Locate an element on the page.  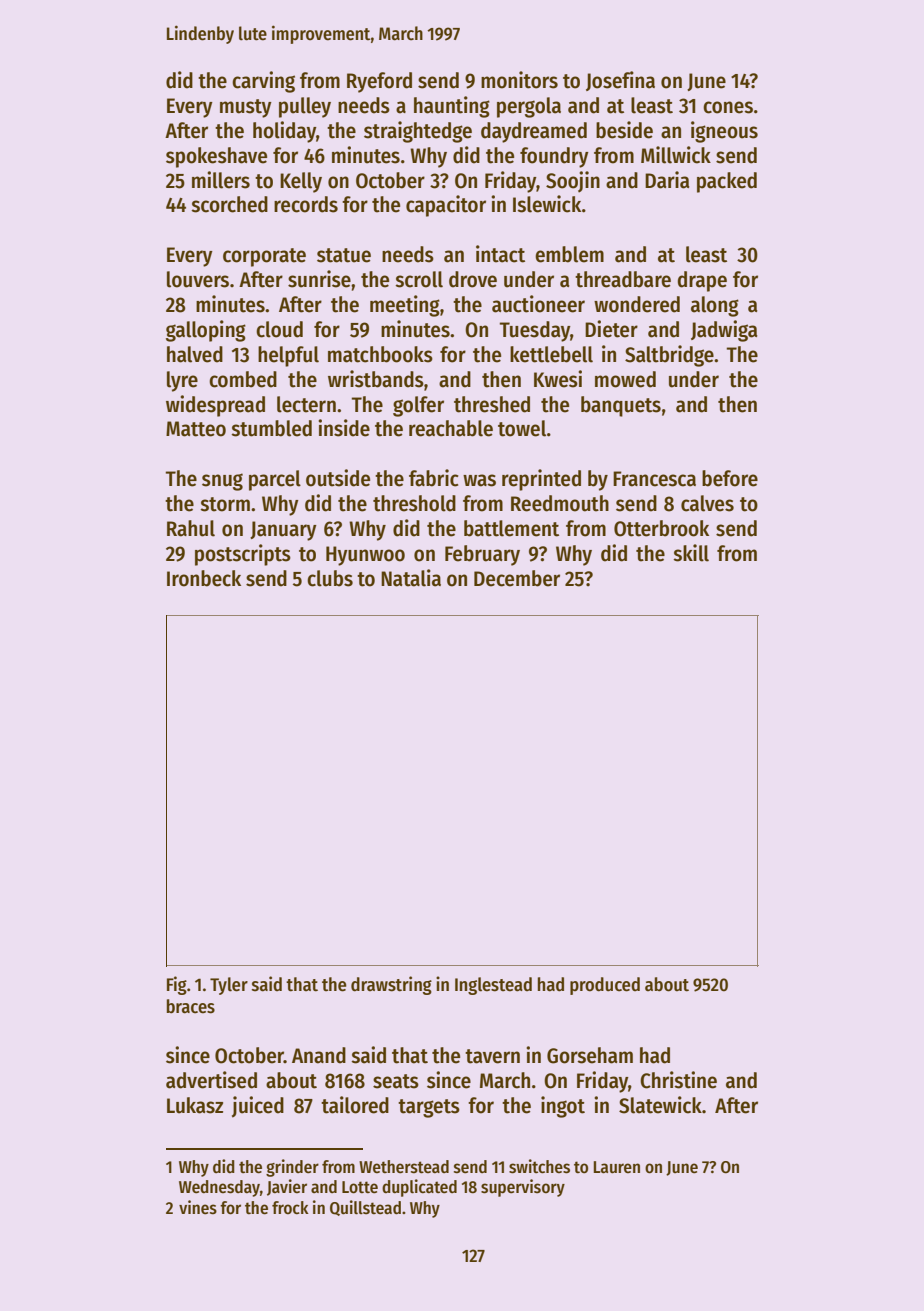
duplicated is located at coordinates (419, 1188).
